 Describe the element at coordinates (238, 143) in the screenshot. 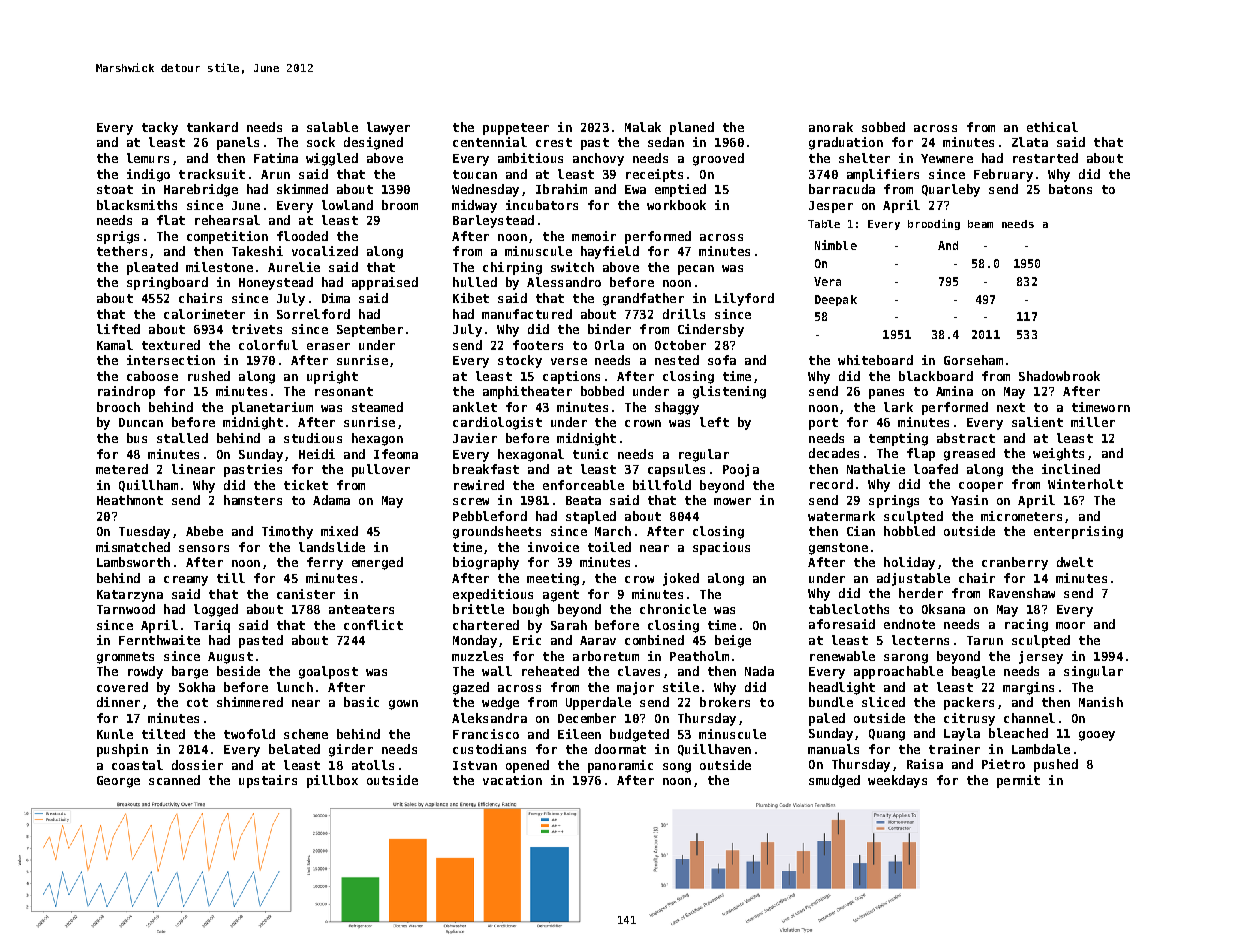

I see `panels` at that location.
